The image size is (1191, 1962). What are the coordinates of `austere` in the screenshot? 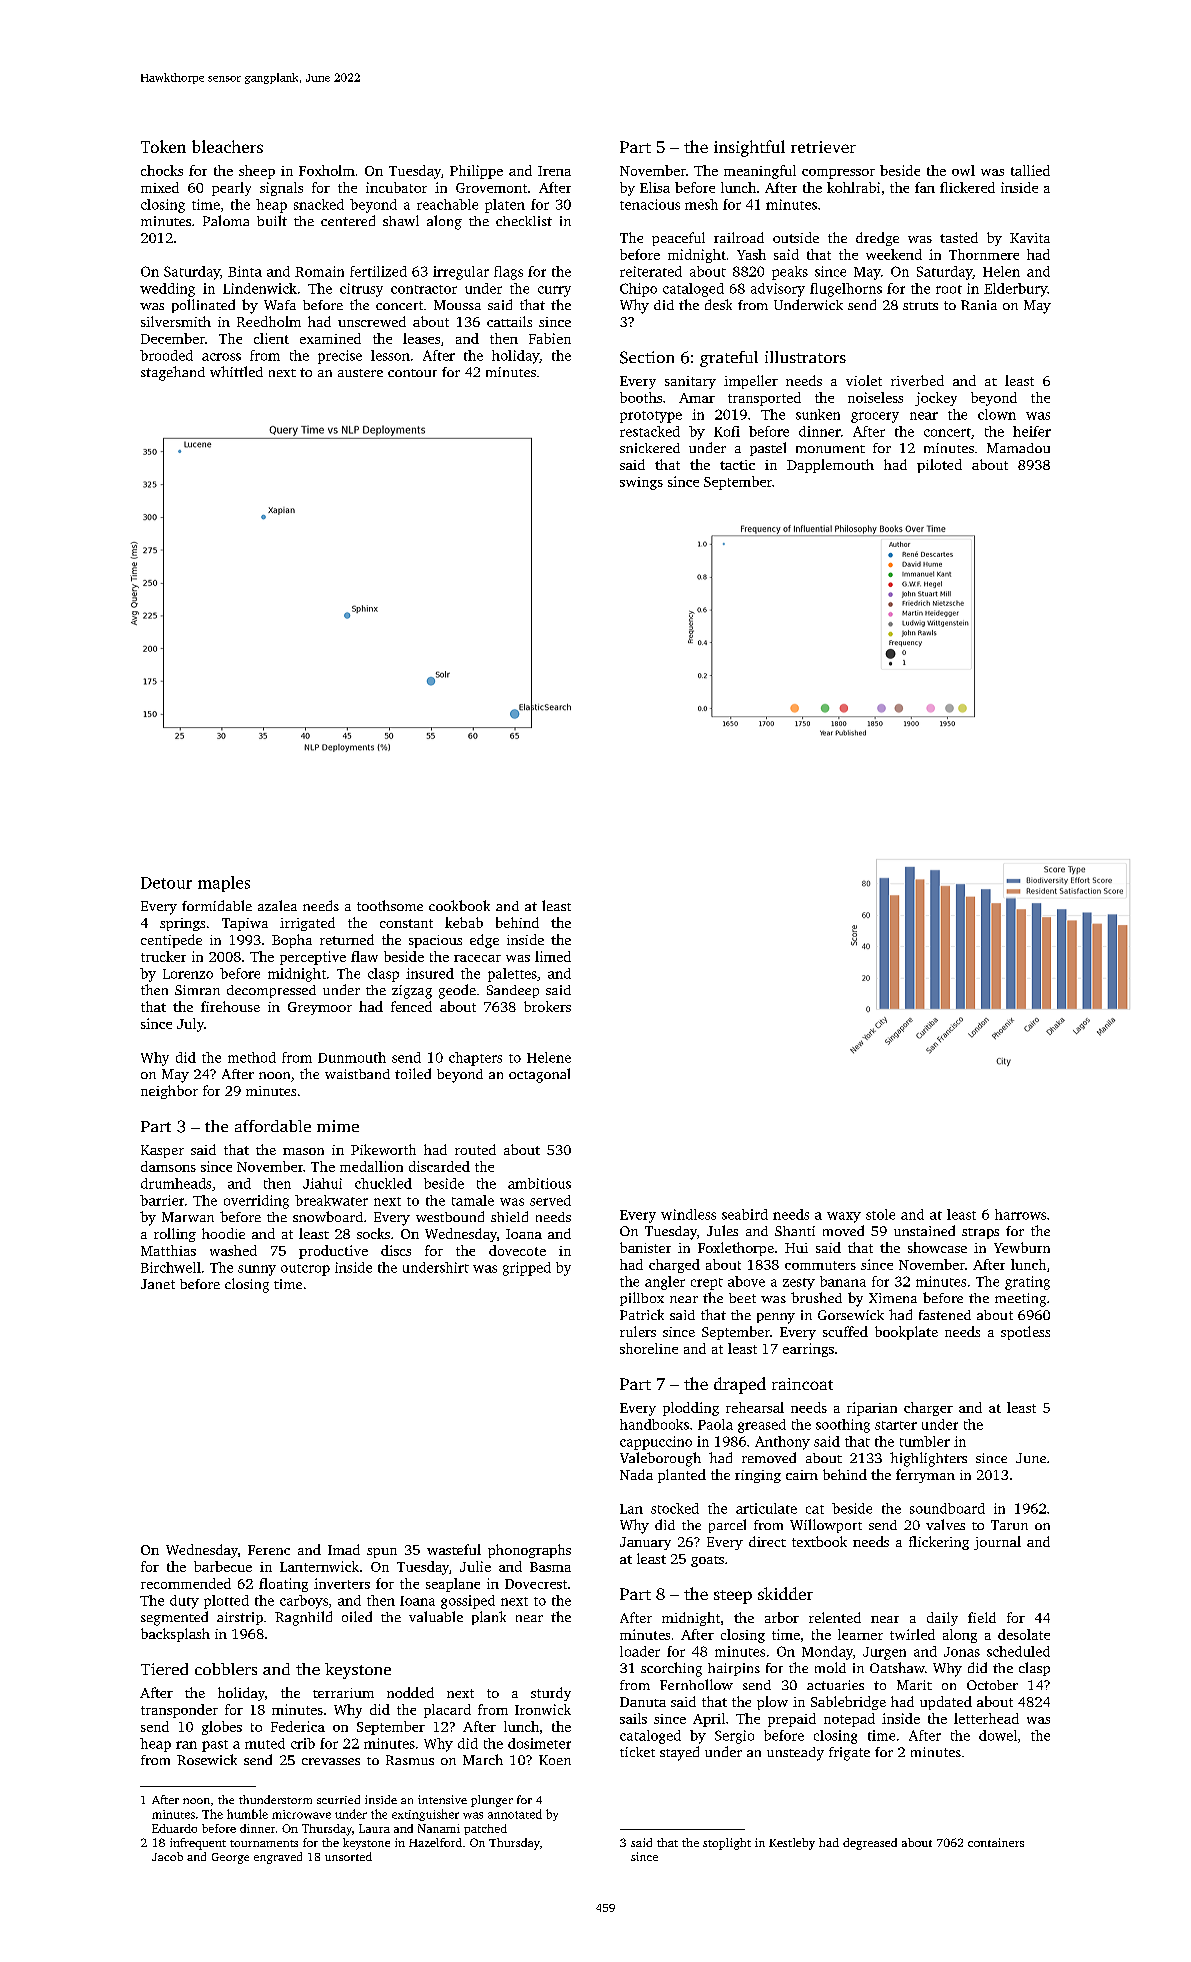 It's located at (360, 373).
